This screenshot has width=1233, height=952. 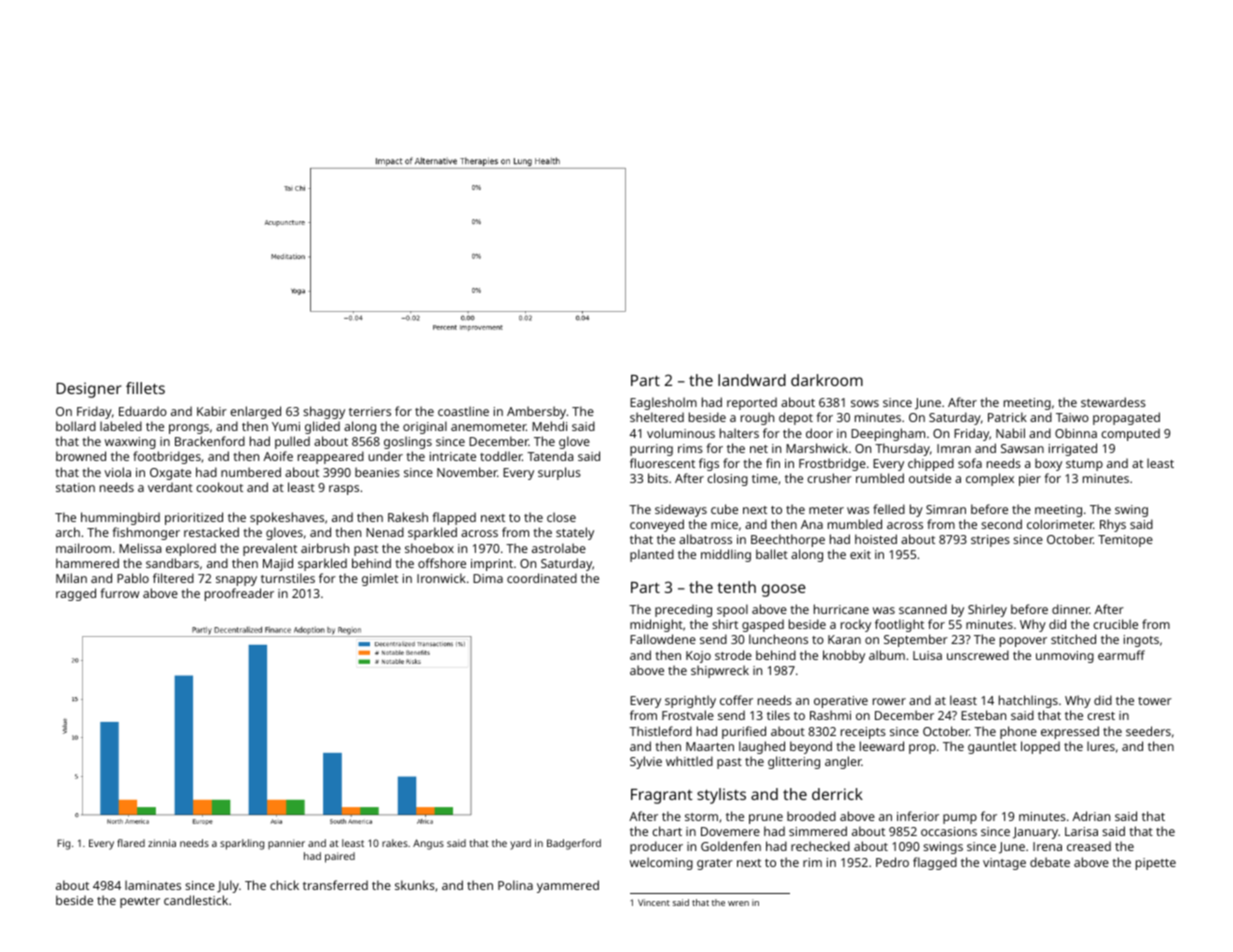 I want to click on Designer, so click(x=89, y=390).
